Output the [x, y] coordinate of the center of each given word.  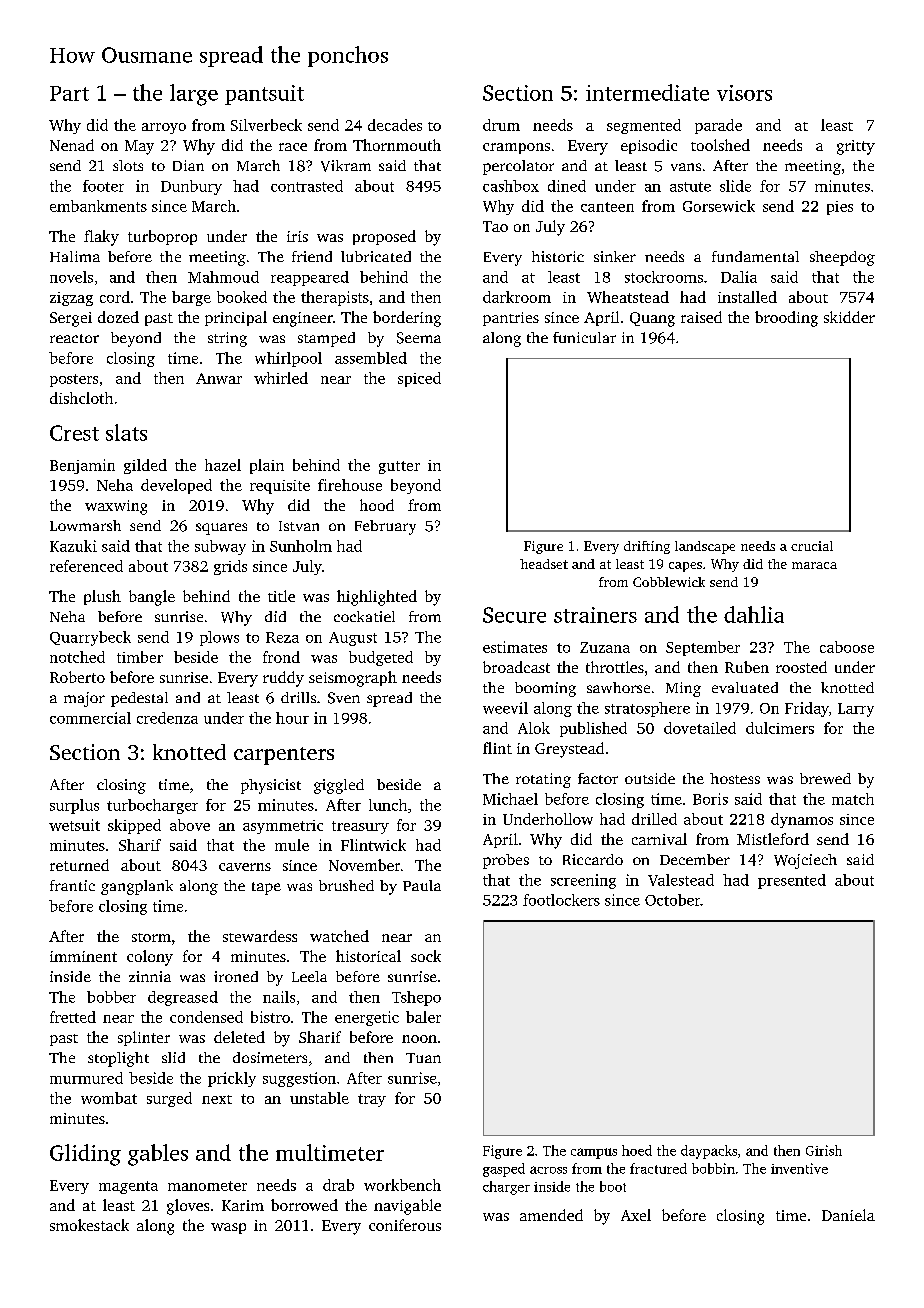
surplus [74, 806]
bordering [407, 319]
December [695, 859]
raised [701, 317]
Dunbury [191, 187]
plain [267, 466]
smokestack [89, 1225]
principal [236, 318]
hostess [735, 778]
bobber [111, 997]
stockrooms [664, 277]
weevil [505, 708]
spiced [419, 379]
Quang [652, 319]
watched [339, 936]
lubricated [376, 256]
